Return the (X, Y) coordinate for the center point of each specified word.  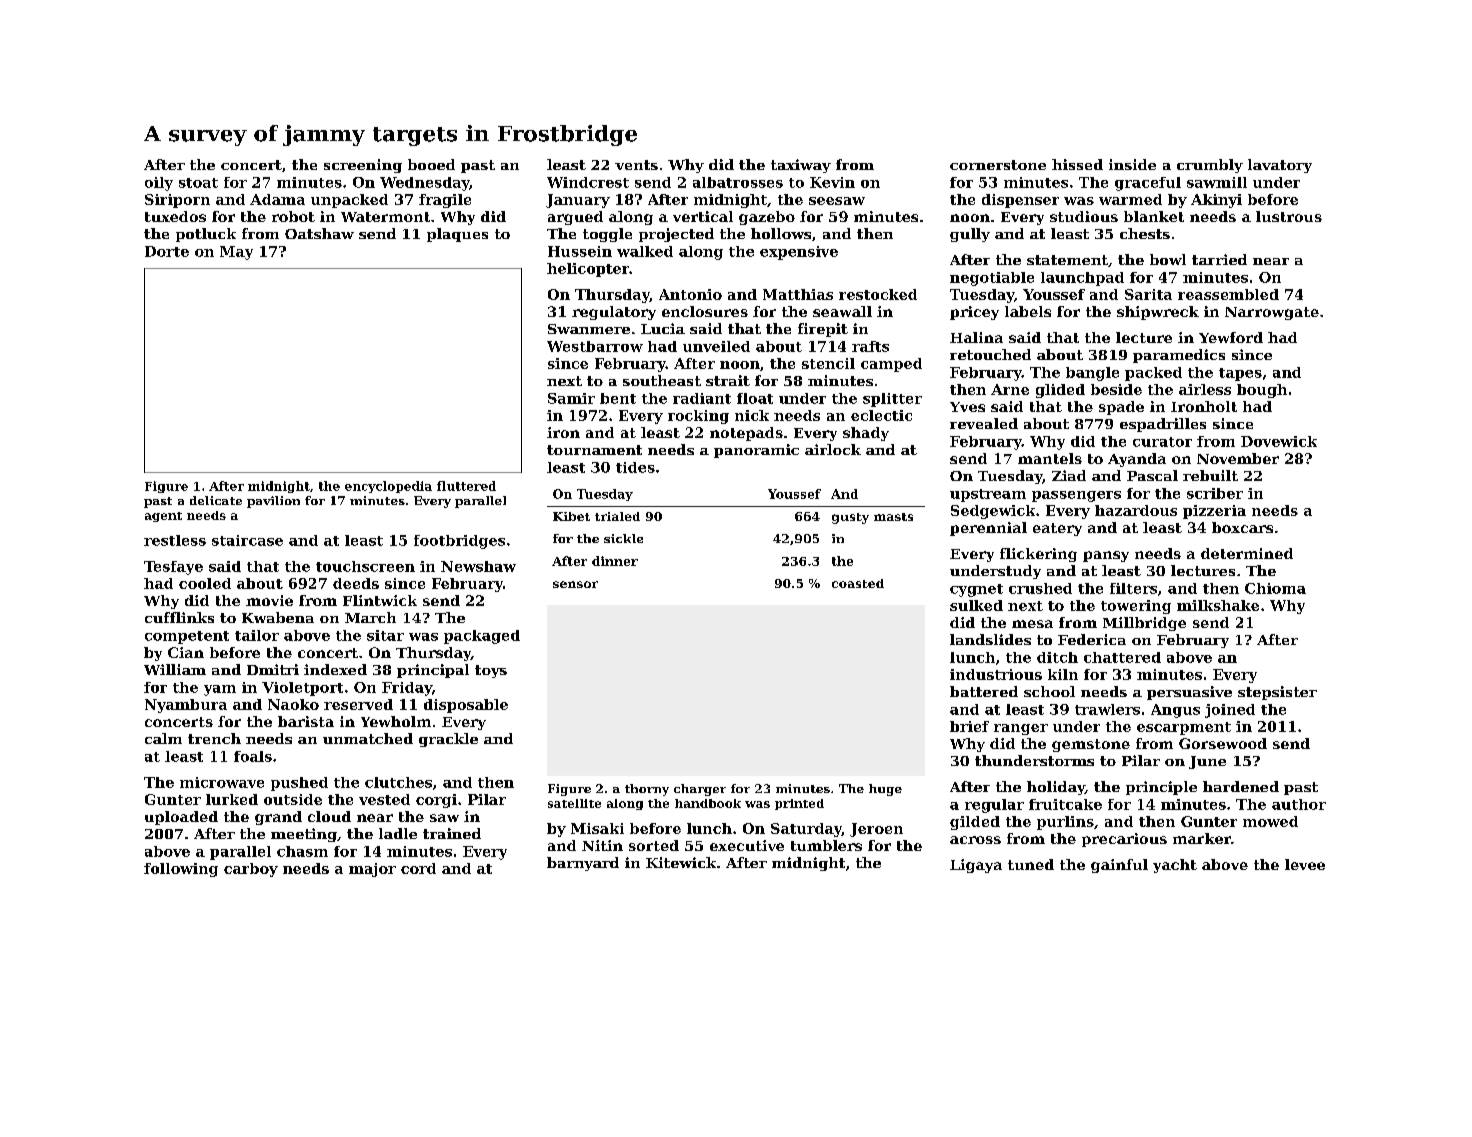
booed (431, 164)
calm (163, 738)
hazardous (1136, 510)
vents (636, 165)
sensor (575, 584)
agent (163, 517)
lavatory (1280, 166)
